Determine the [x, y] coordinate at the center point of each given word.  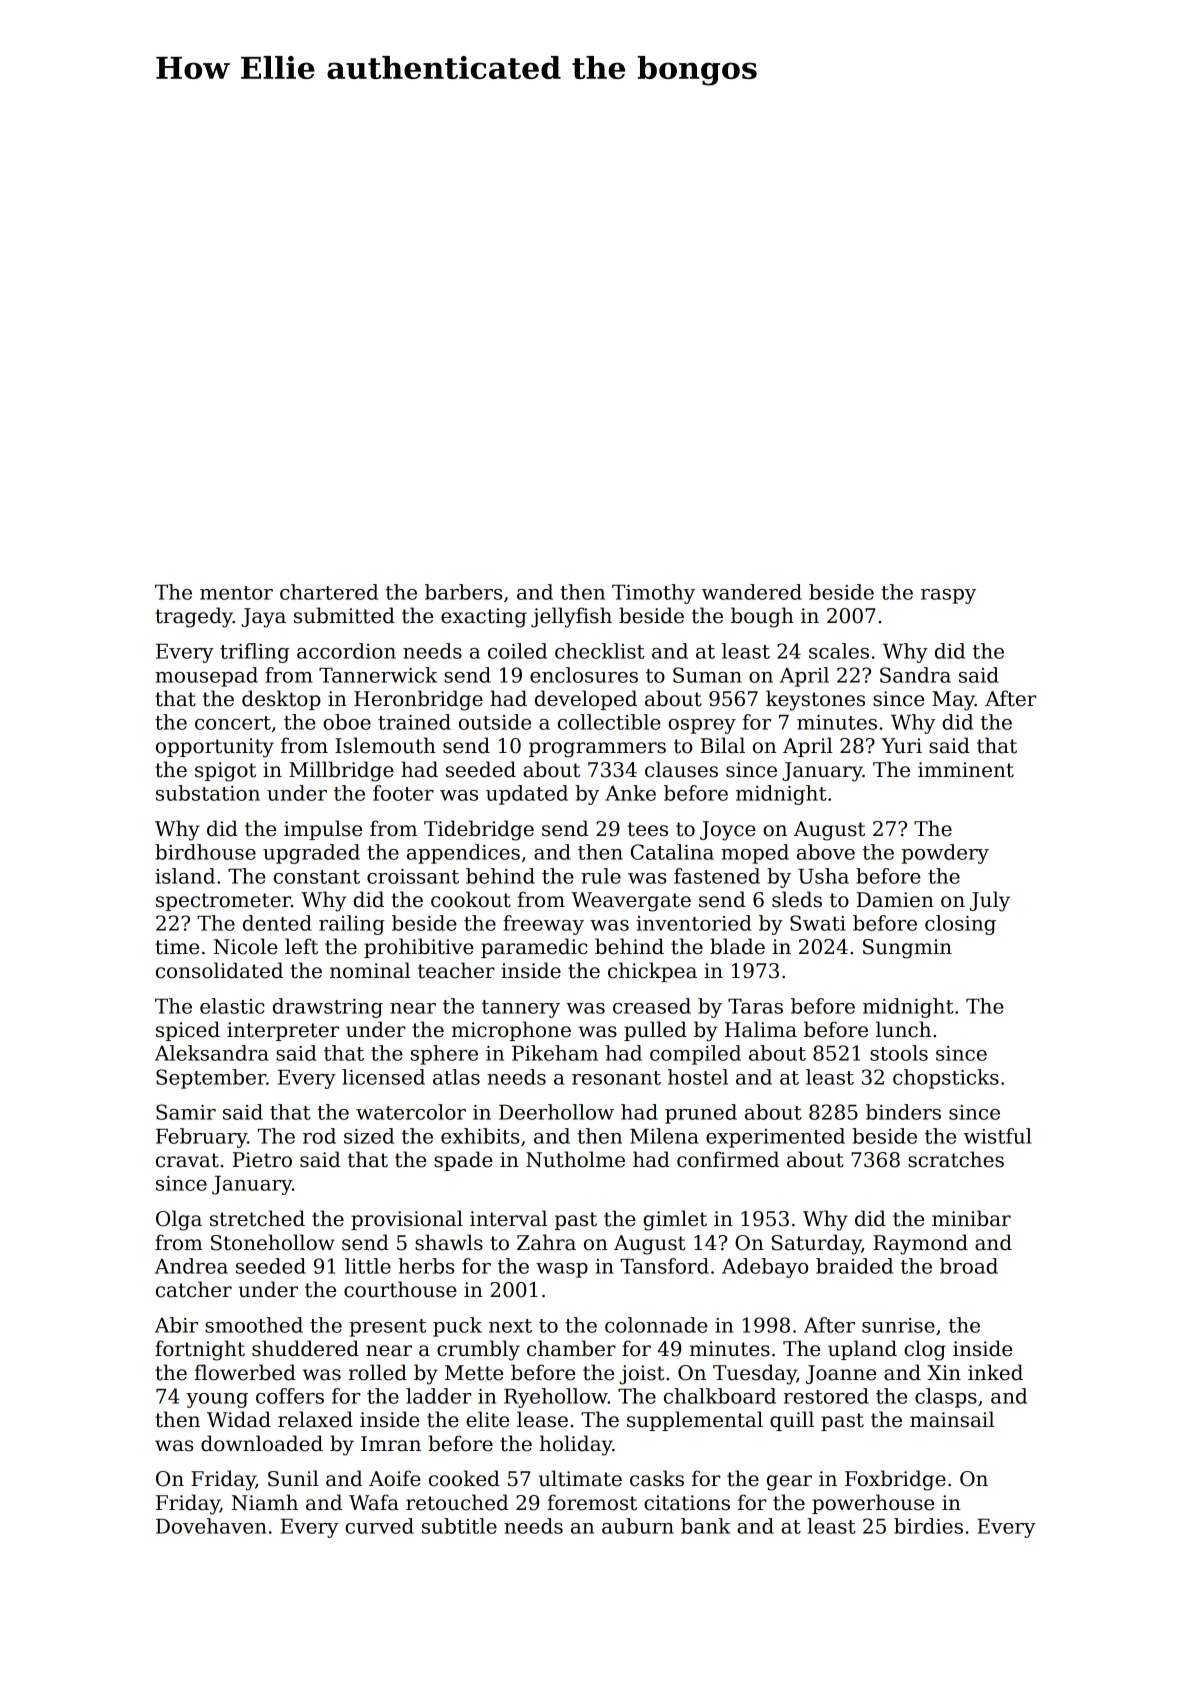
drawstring [328, 1008]
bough [762, 617]
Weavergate [631, 902]
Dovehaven [211, 1526]
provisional [407, 1220]
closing [960, 925]
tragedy [194, 617]
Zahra [546, 1242]
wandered [752, 592]
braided [854, 1266]
